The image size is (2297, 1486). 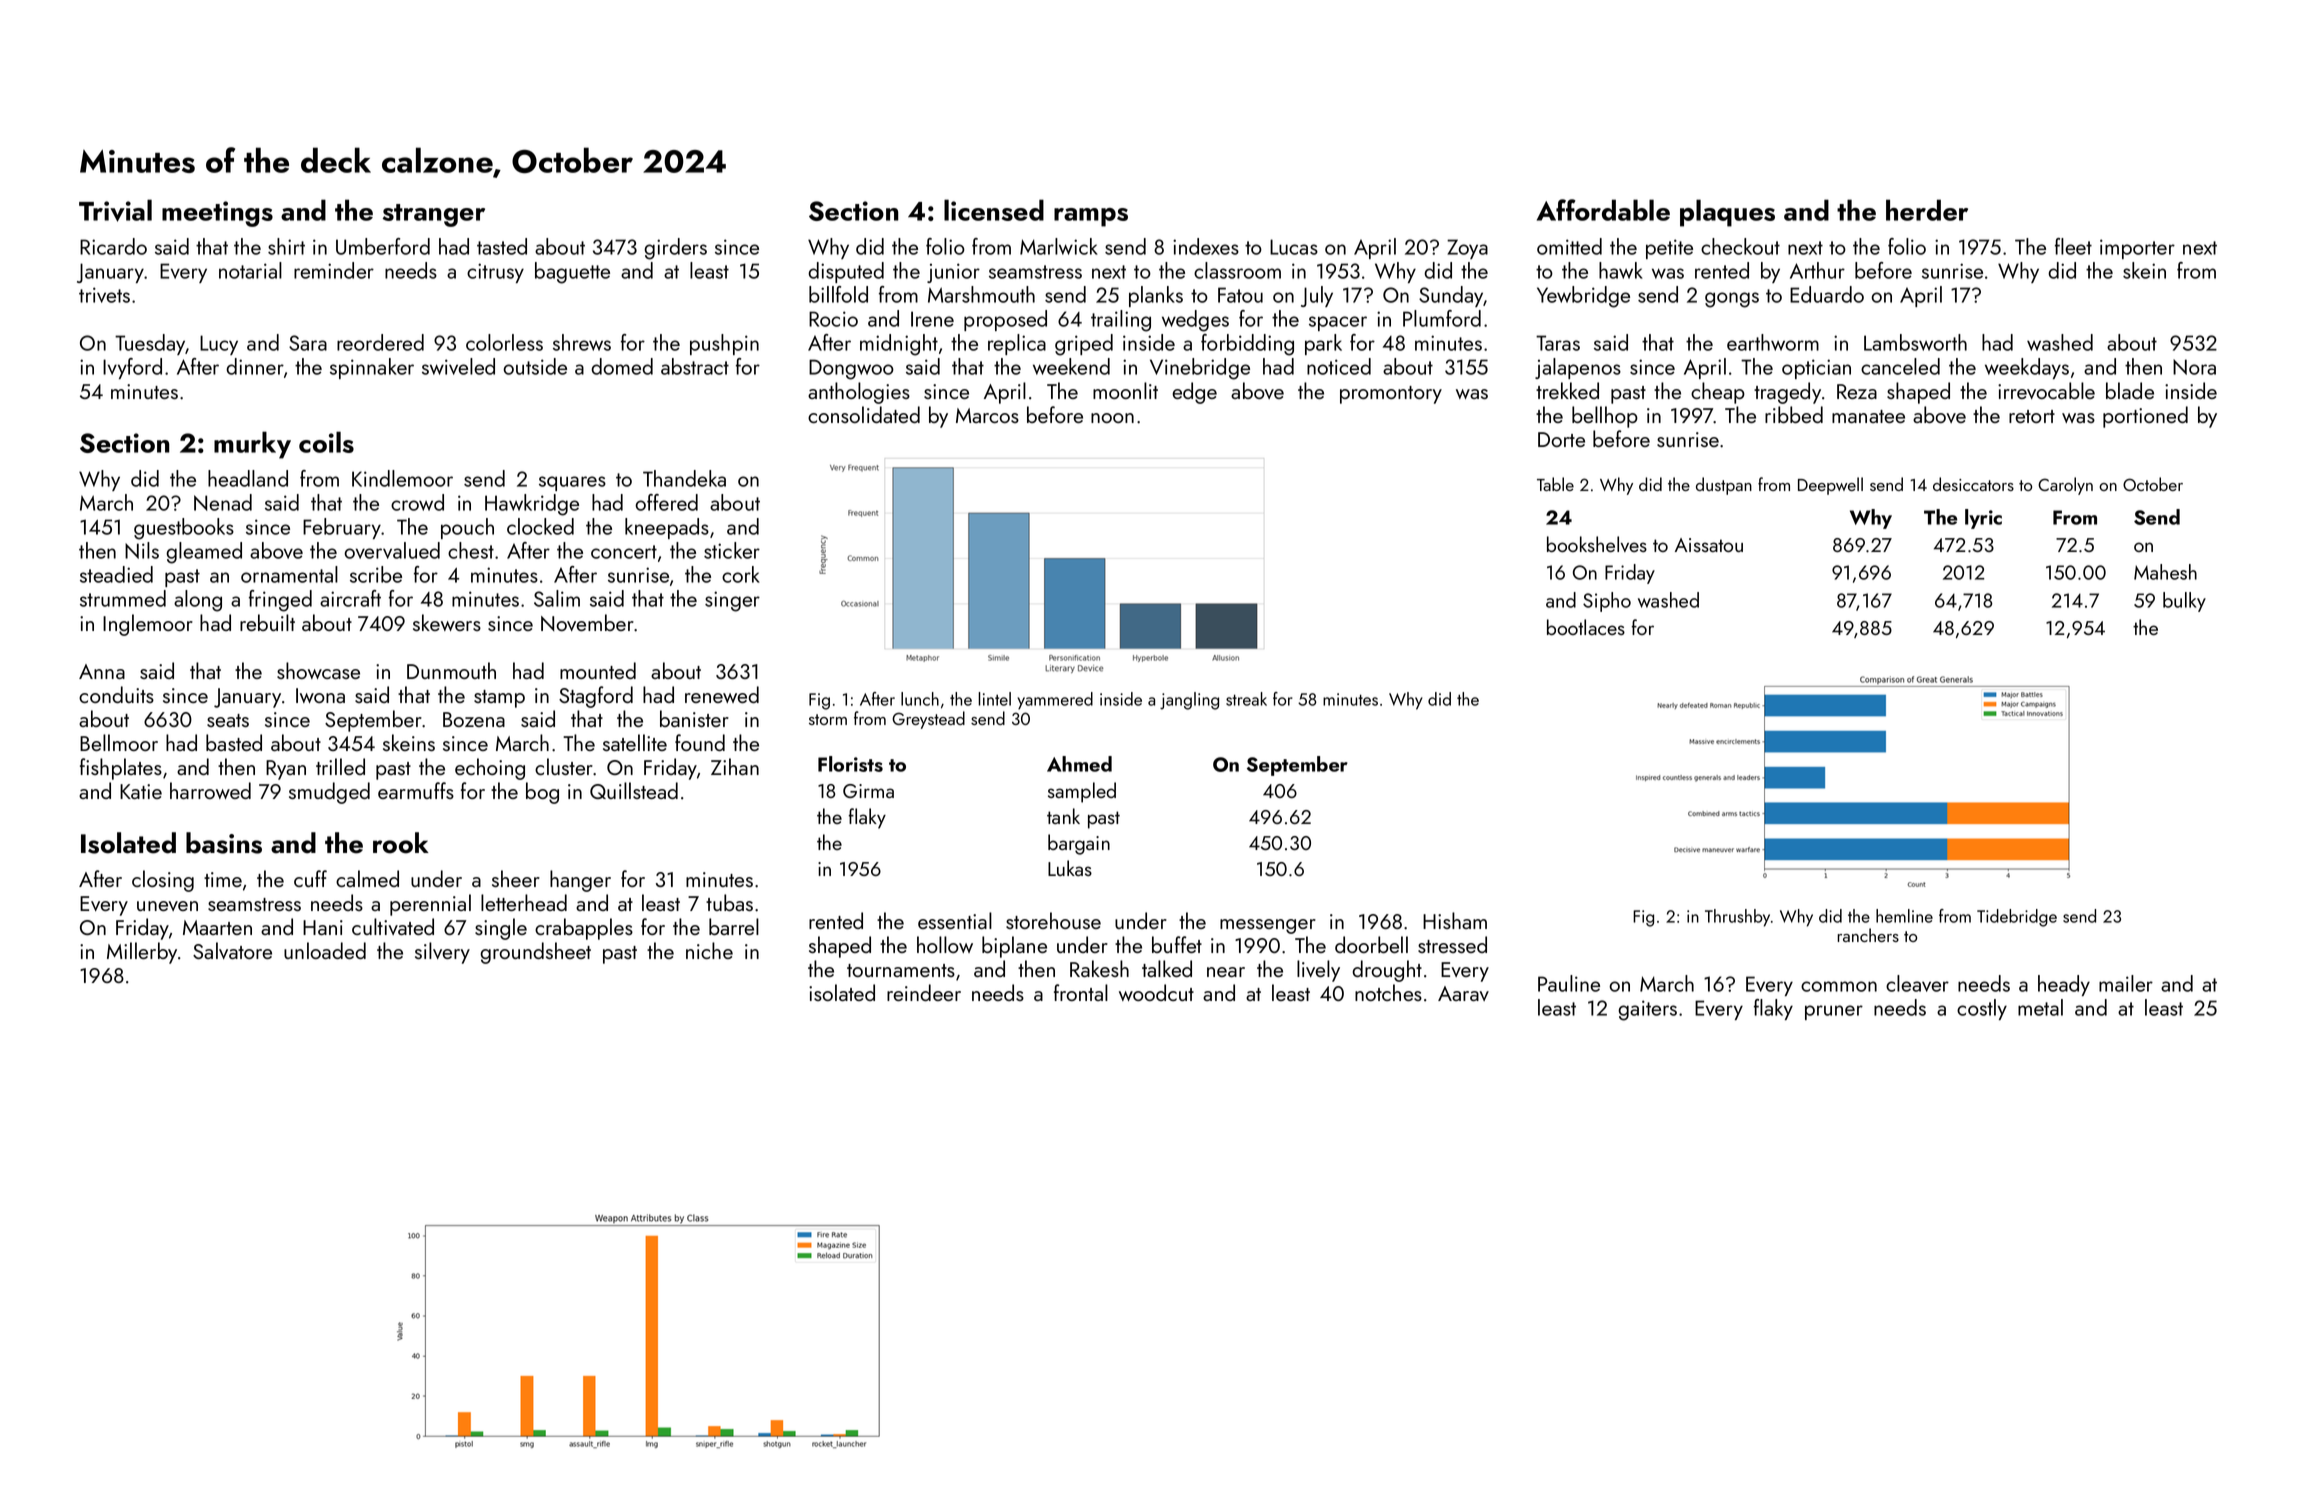 I want to click on petite, so click(x=1669, y=249).
